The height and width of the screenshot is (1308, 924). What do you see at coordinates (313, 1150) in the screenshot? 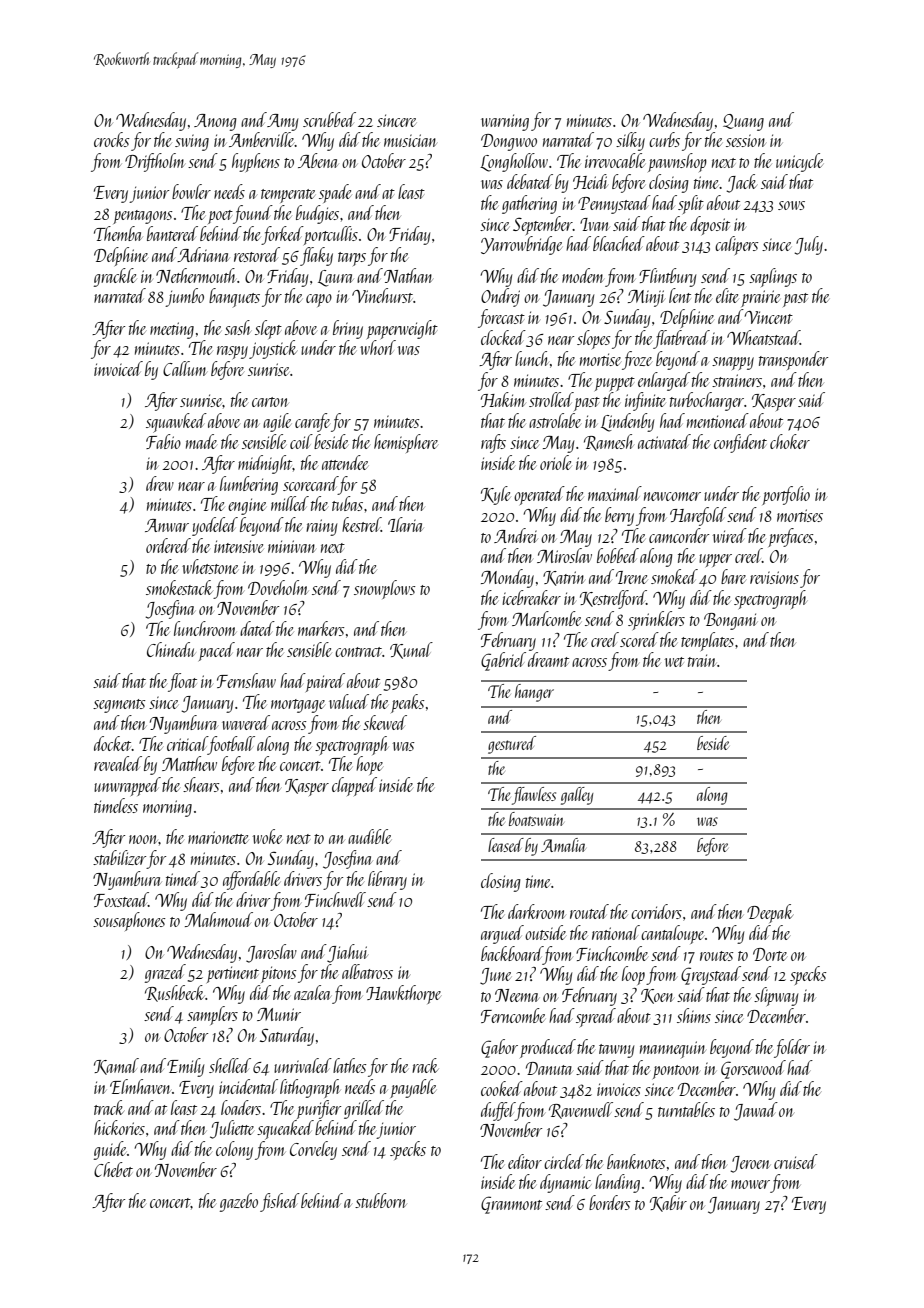
I see `Corveley` at bounding box center [313, 1150].
